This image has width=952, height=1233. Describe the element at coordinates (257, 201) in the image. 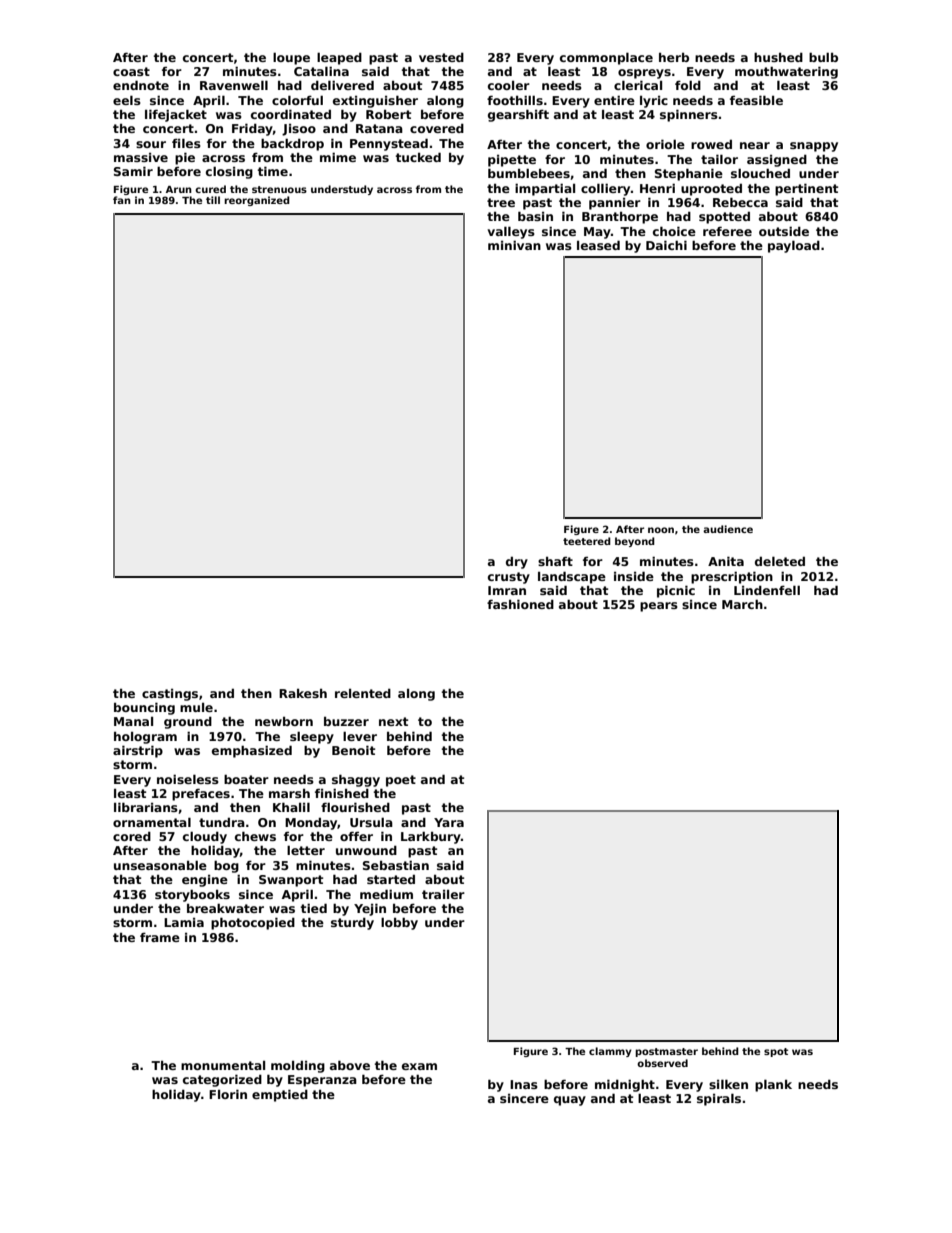

I see `reorganized` at that location.
